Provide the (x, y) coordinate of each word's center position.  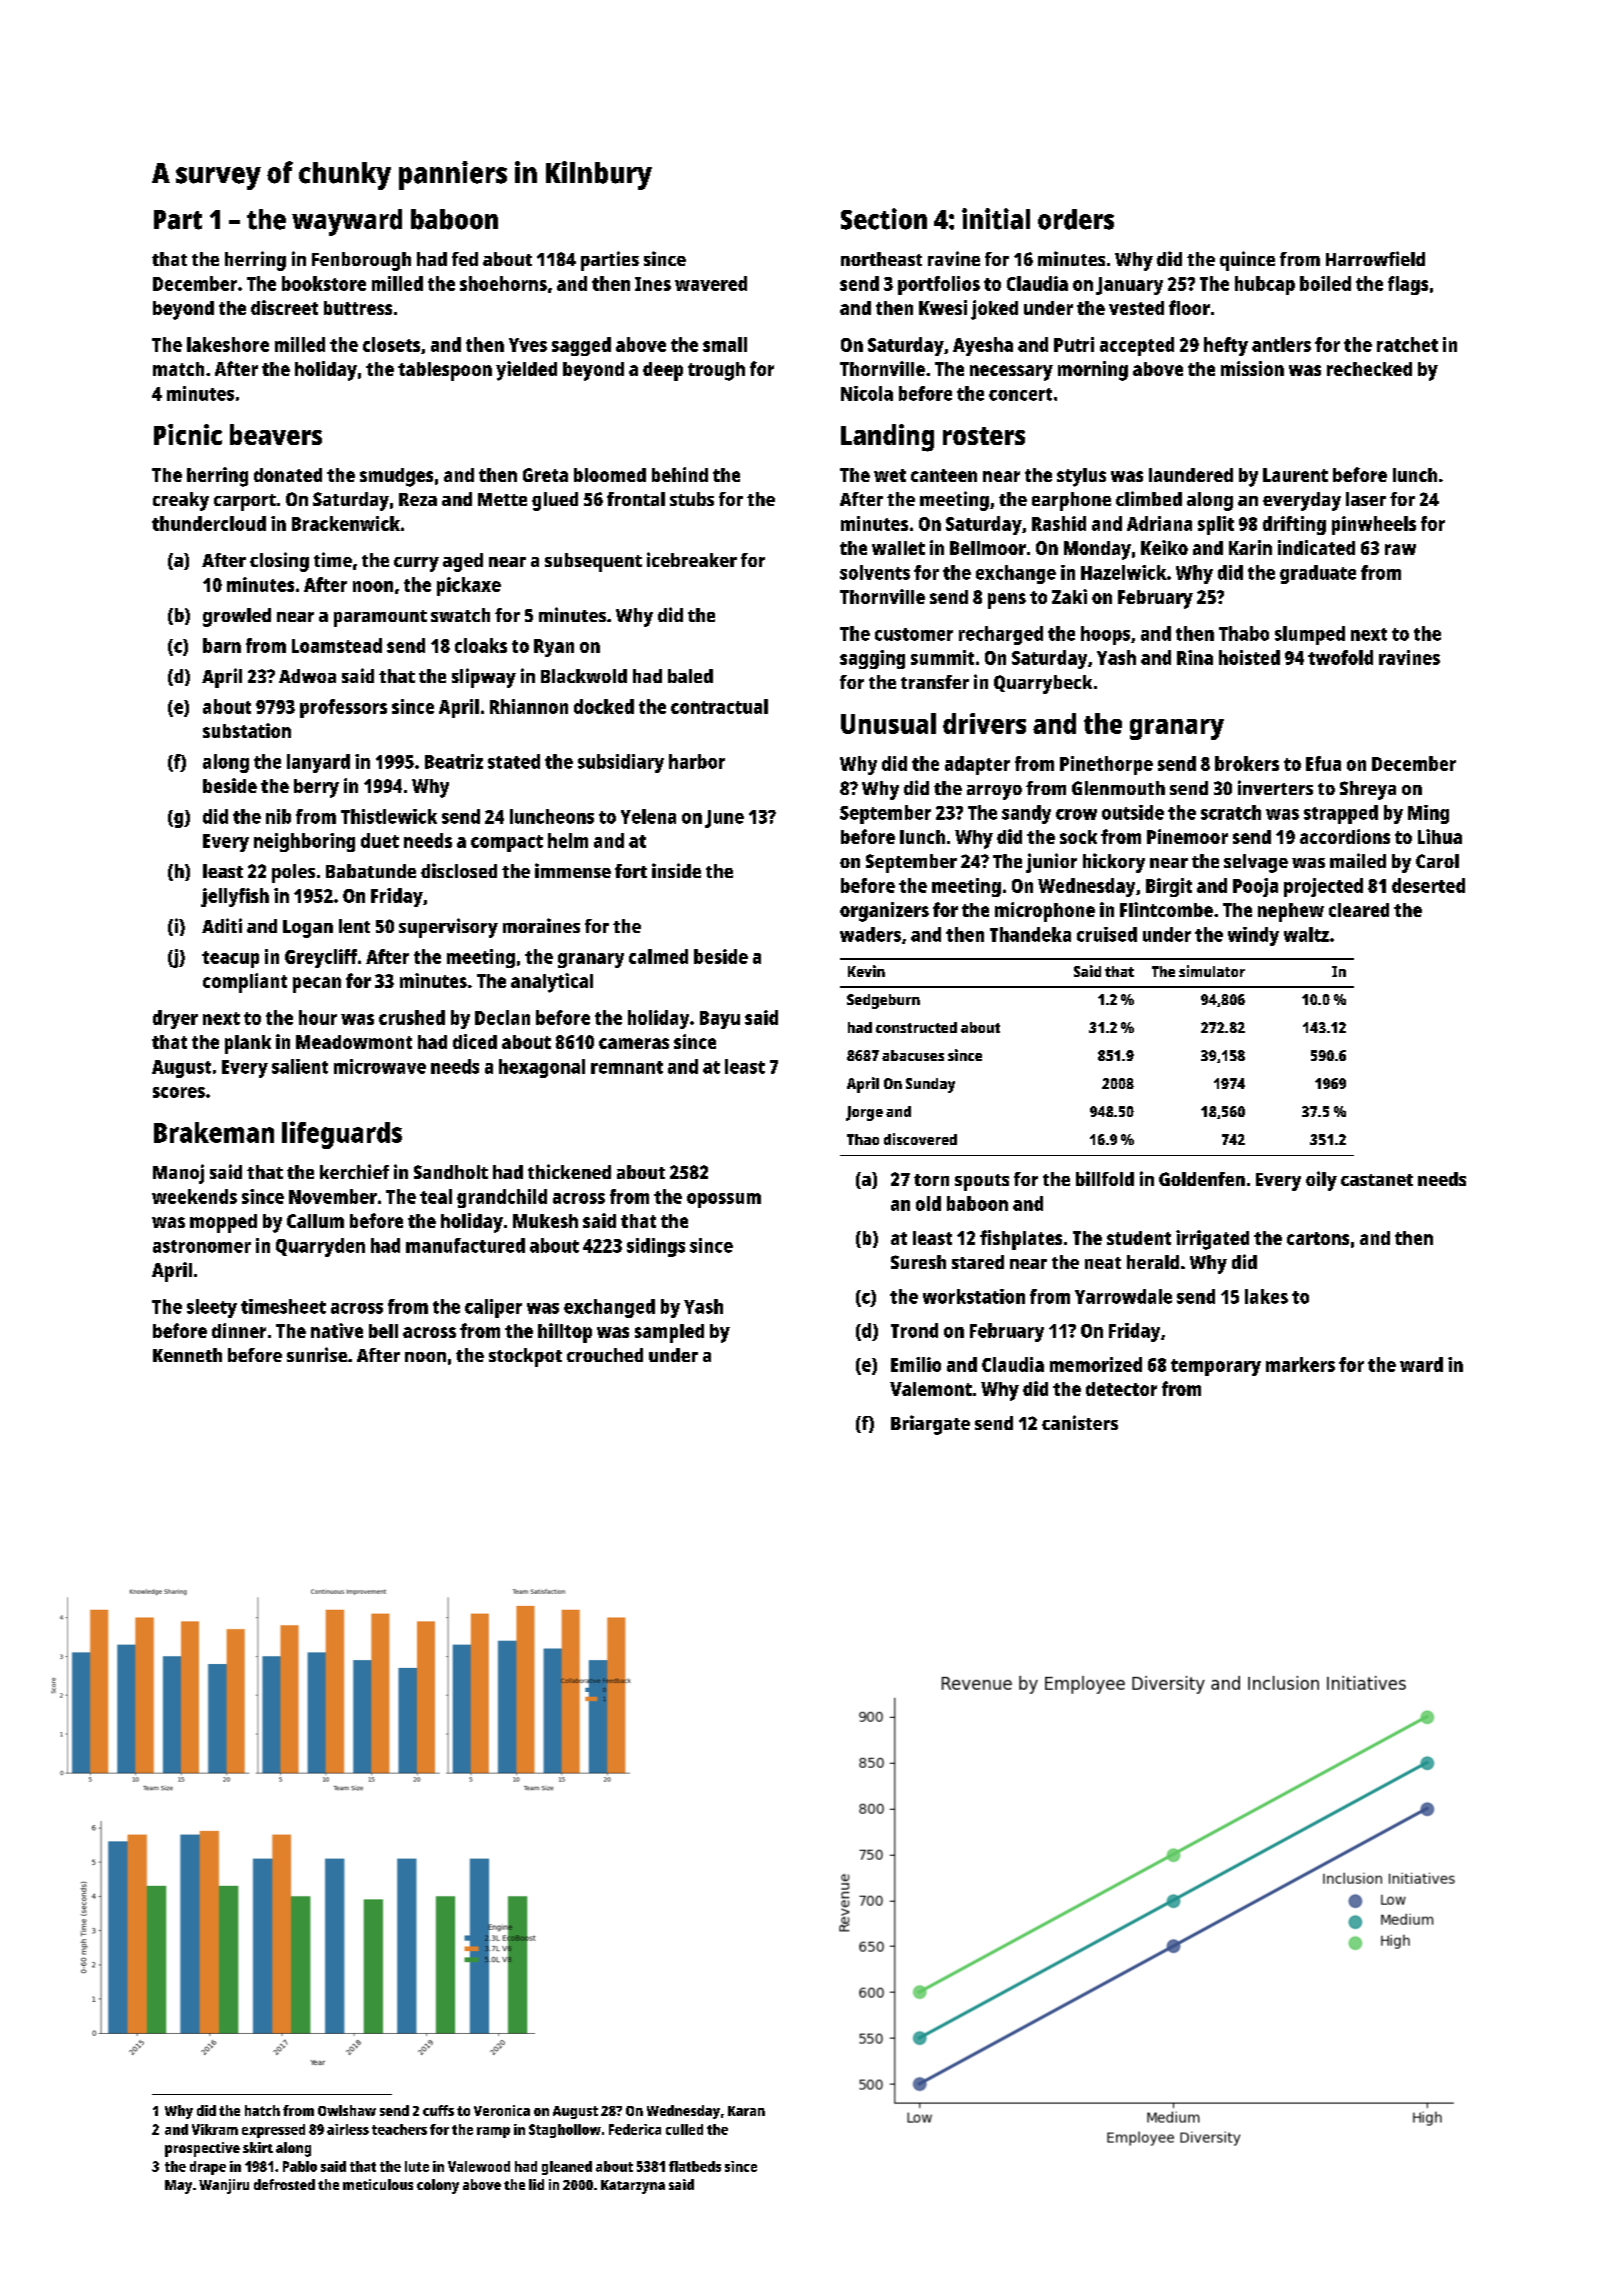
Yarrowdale (1123, 1296)
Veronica (502, 2110)
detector (1121, 1389)
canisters (1080, 1422)
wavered (711, 283)
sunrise (317, 1354)
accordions (1345, 836)
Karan (746, 2111)
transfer (935, 682)
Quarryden (320, 1247)
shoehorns (503, 283)
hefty (1226, 346)
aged (463, 562)
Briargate (930, 1425)
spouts (982, 1182)
